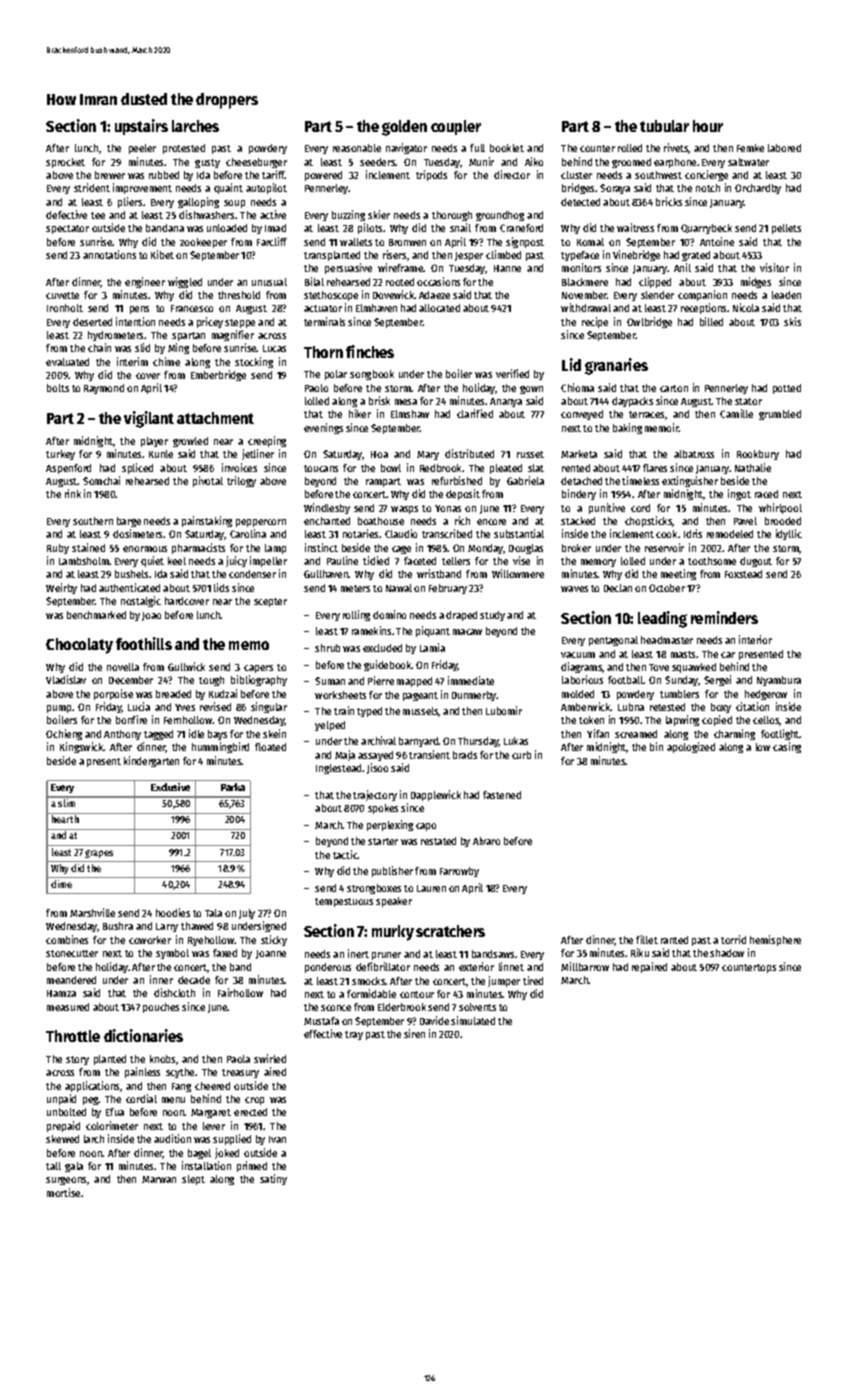  What do you see at coordinates (129, 522) in the image?
I see `barge` at bounding box center [129, 522].
